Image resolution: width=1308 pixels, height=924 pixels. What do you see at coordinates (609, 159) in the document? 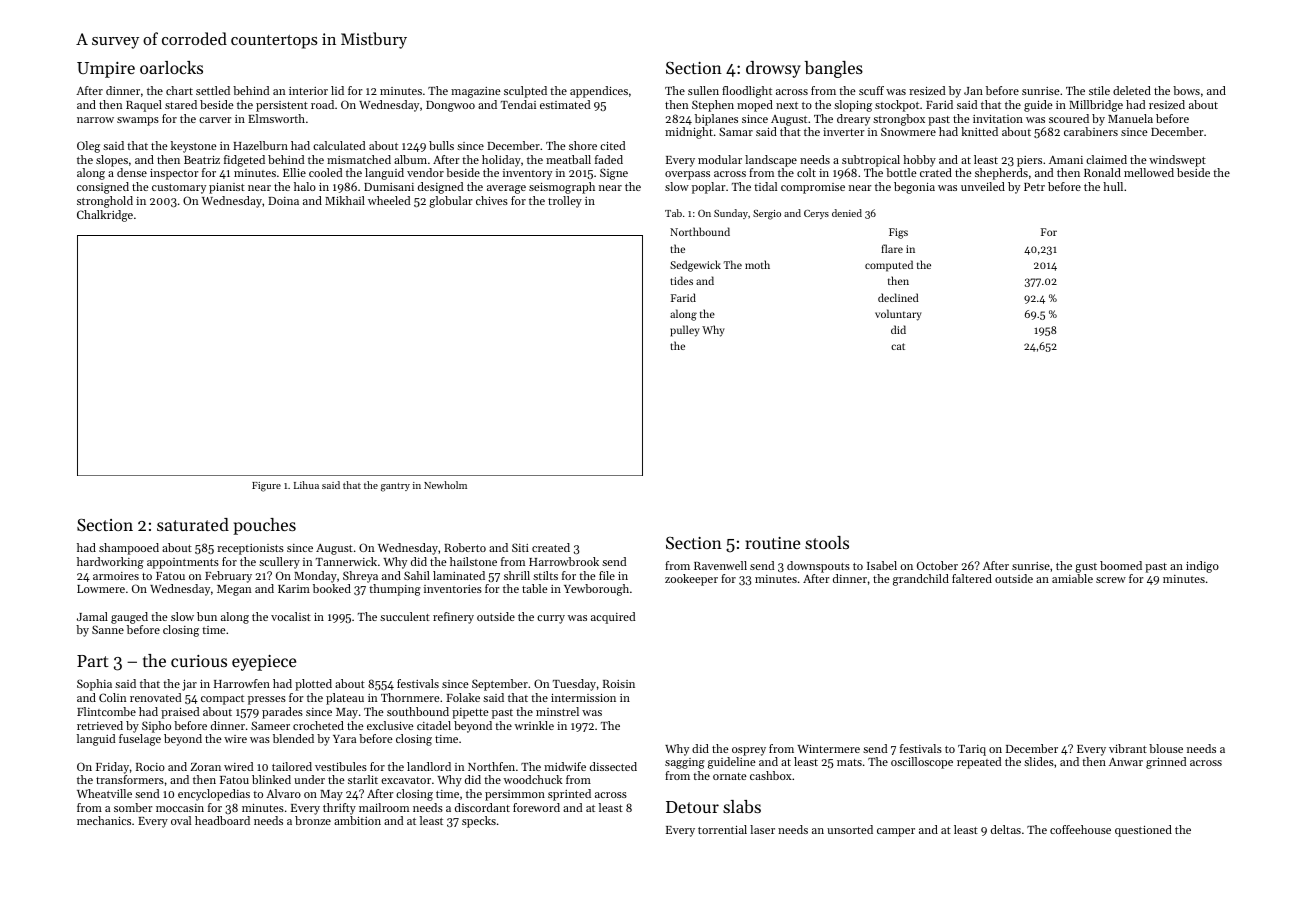
I see `faded` at bounding box center [609, 159].
